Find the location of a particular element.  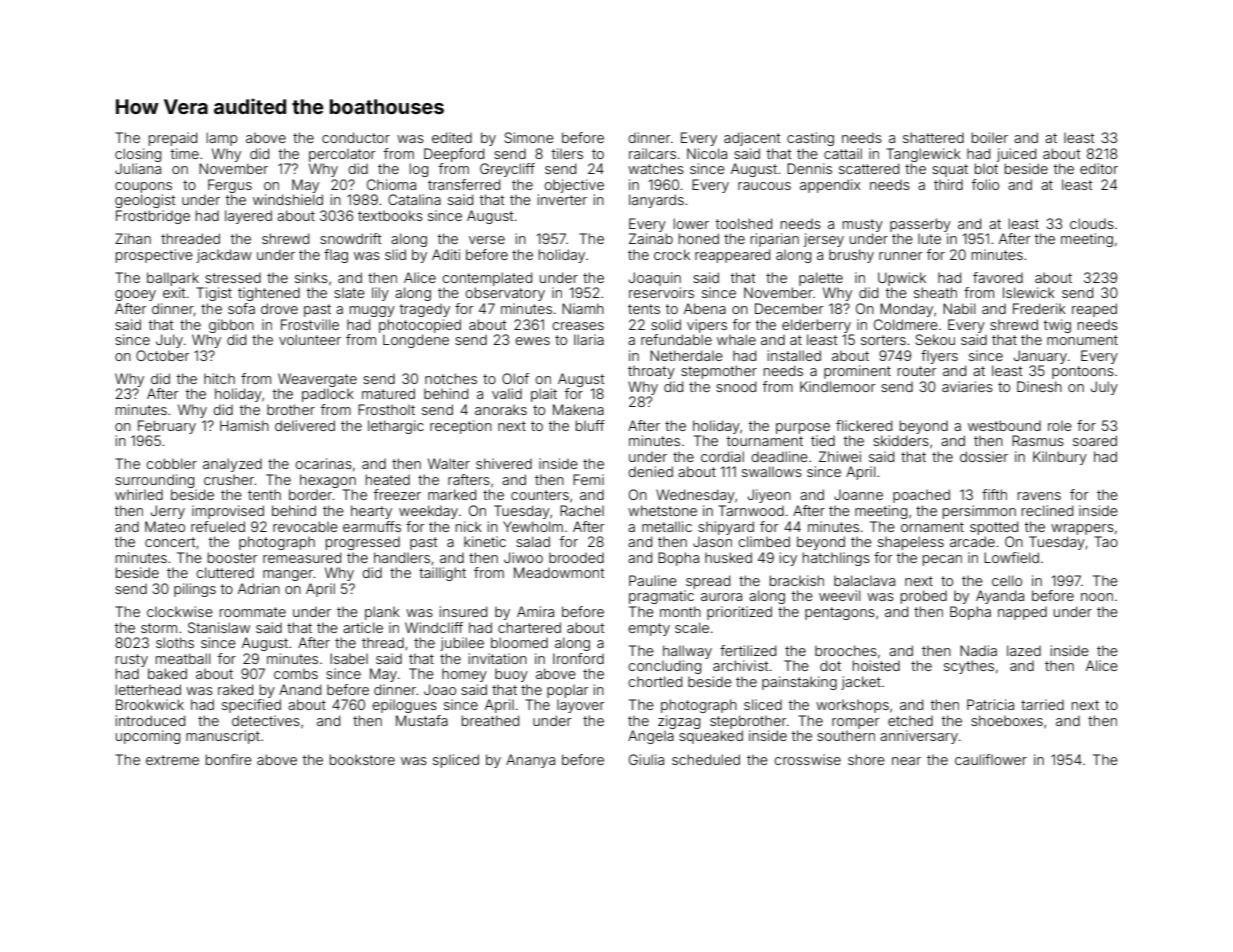

ravens is located at coordinates (1039, 496).
